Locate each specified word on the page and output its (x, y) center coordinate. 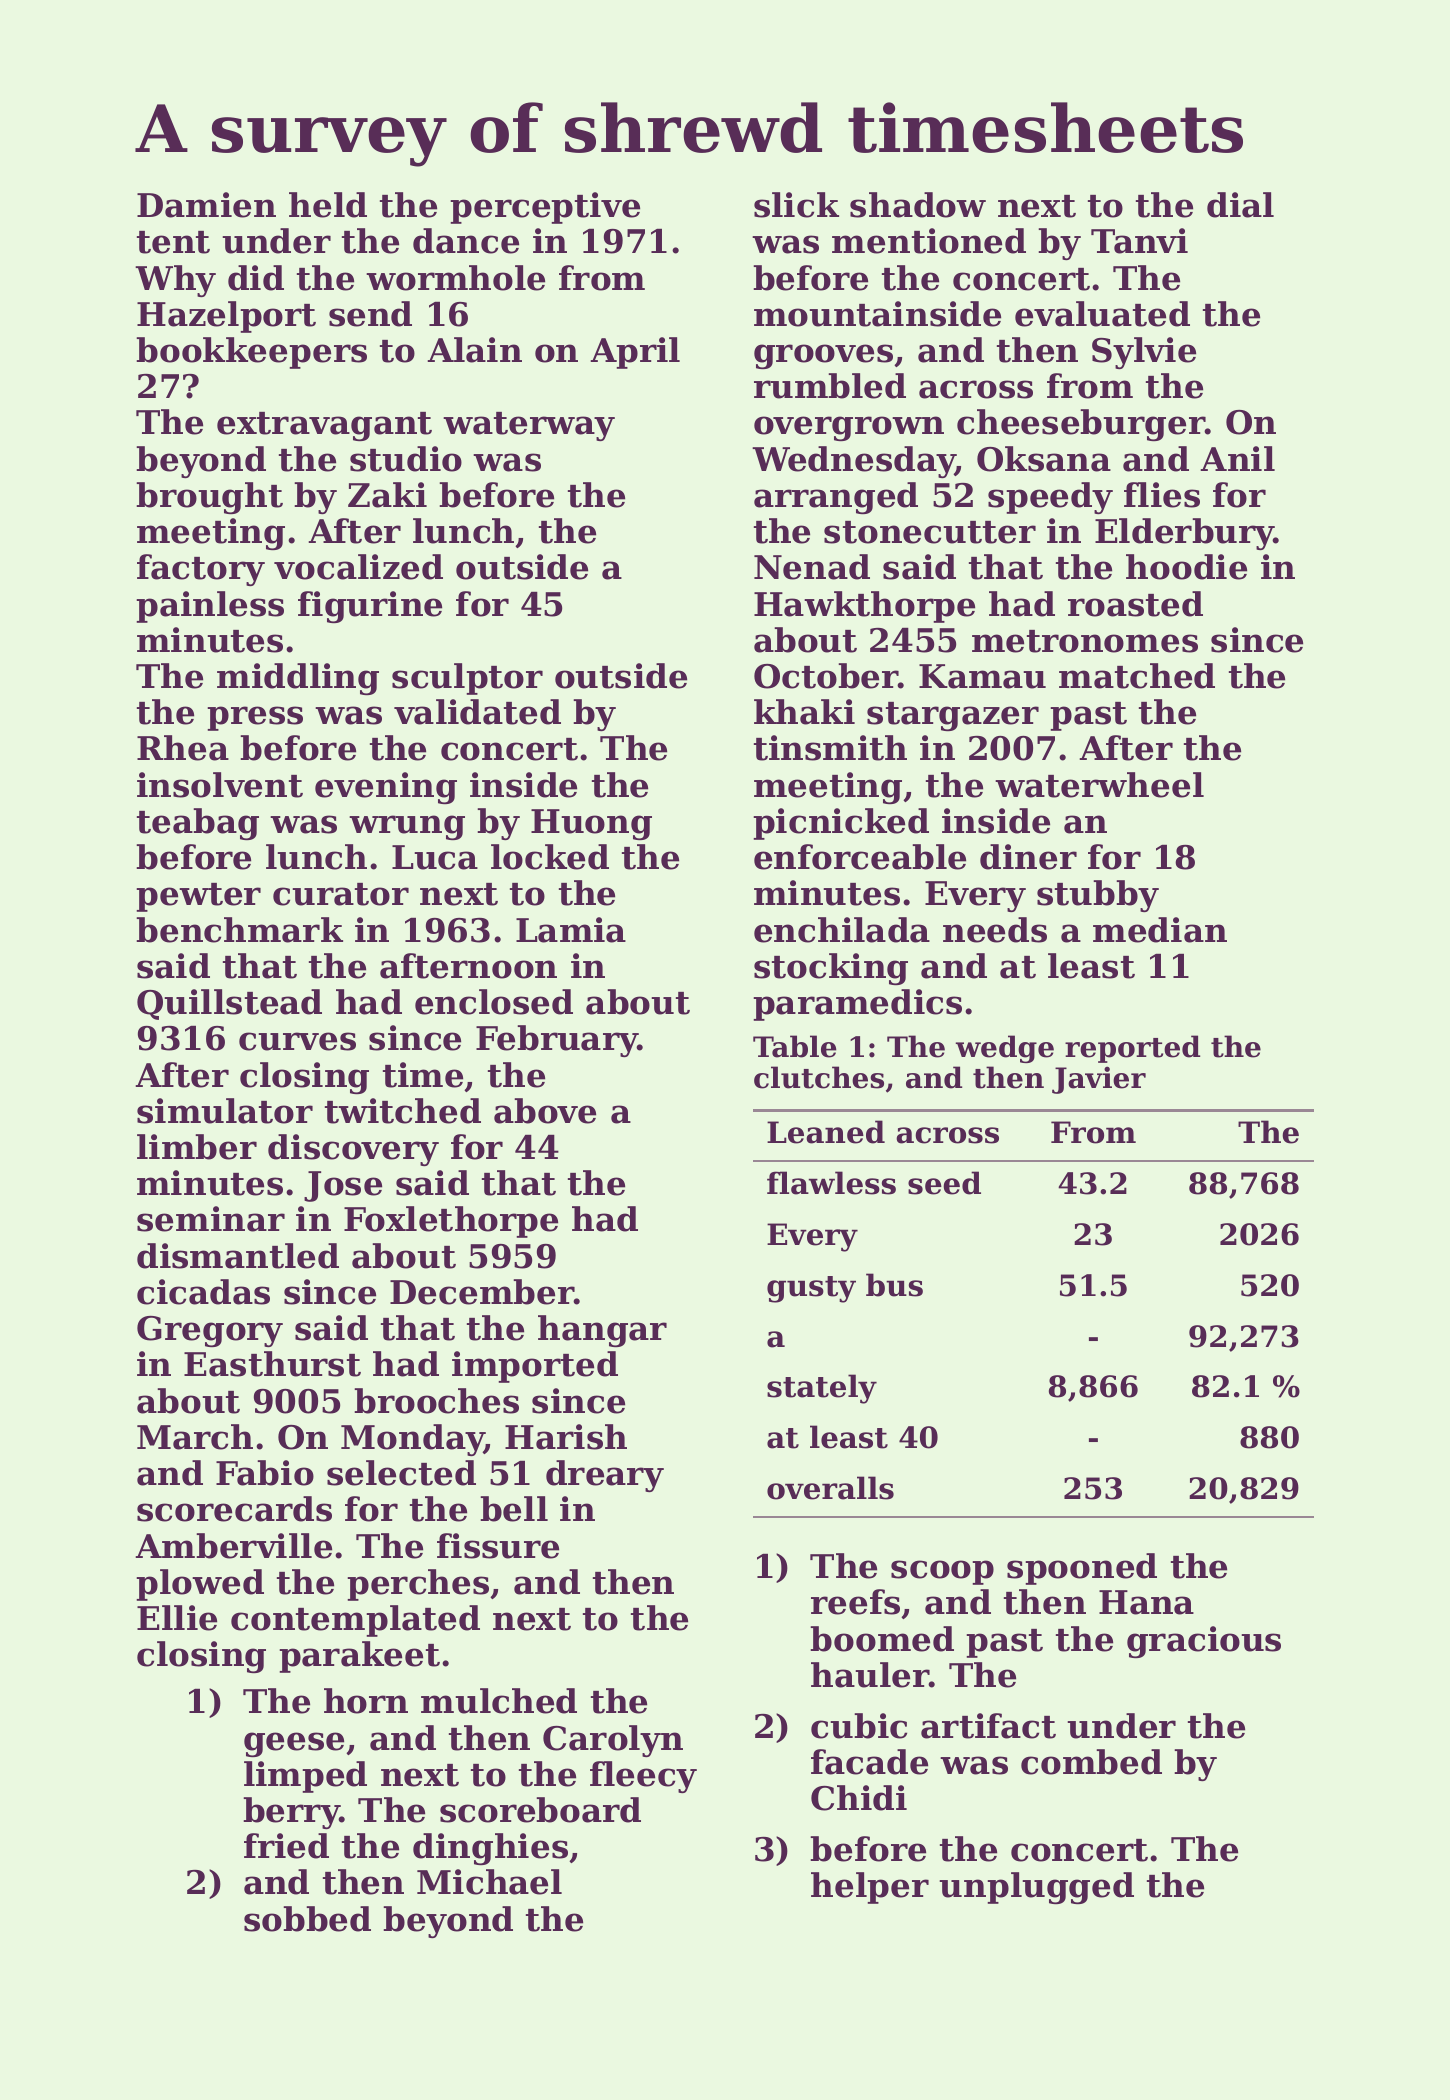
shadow (918, 205)
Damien (206, 205)
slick (796, 205)
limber (197, 1147)
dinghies (490, 1849)
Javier (1099, 1080)
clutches (819, 1077)
